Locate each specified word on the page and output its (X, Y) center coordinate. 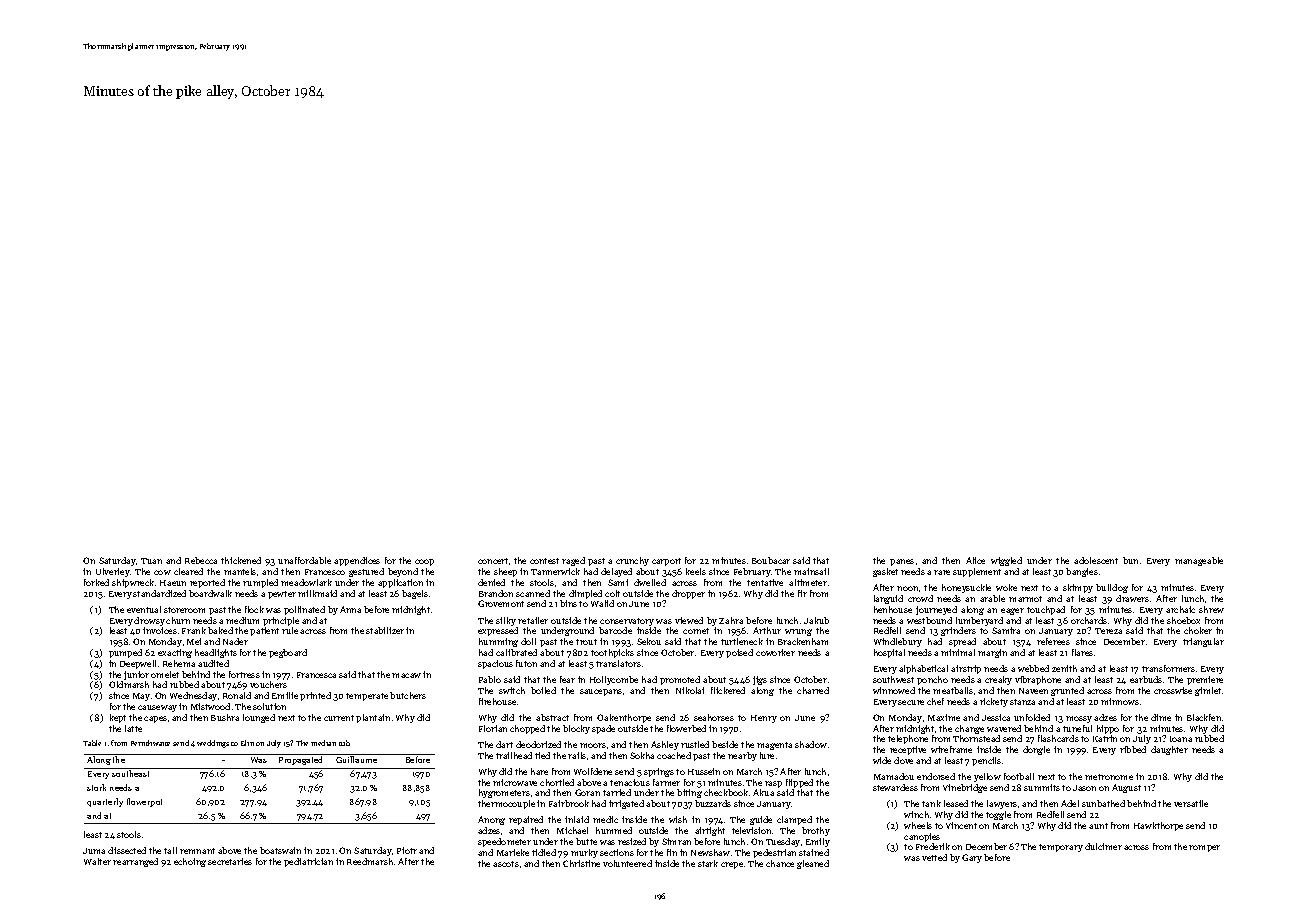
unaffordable (304, 560)
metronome (1109, 777)
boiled (543, 690)
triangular (1203, 642)
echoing (190, 862)
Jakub (816, 620)
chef (935, 701)
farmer (666, 782)
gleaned (813, 864)
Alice (975, 560)
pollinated (304, 610)
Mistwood (210, 706)
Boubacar (771, 560)
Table (92, 743)
